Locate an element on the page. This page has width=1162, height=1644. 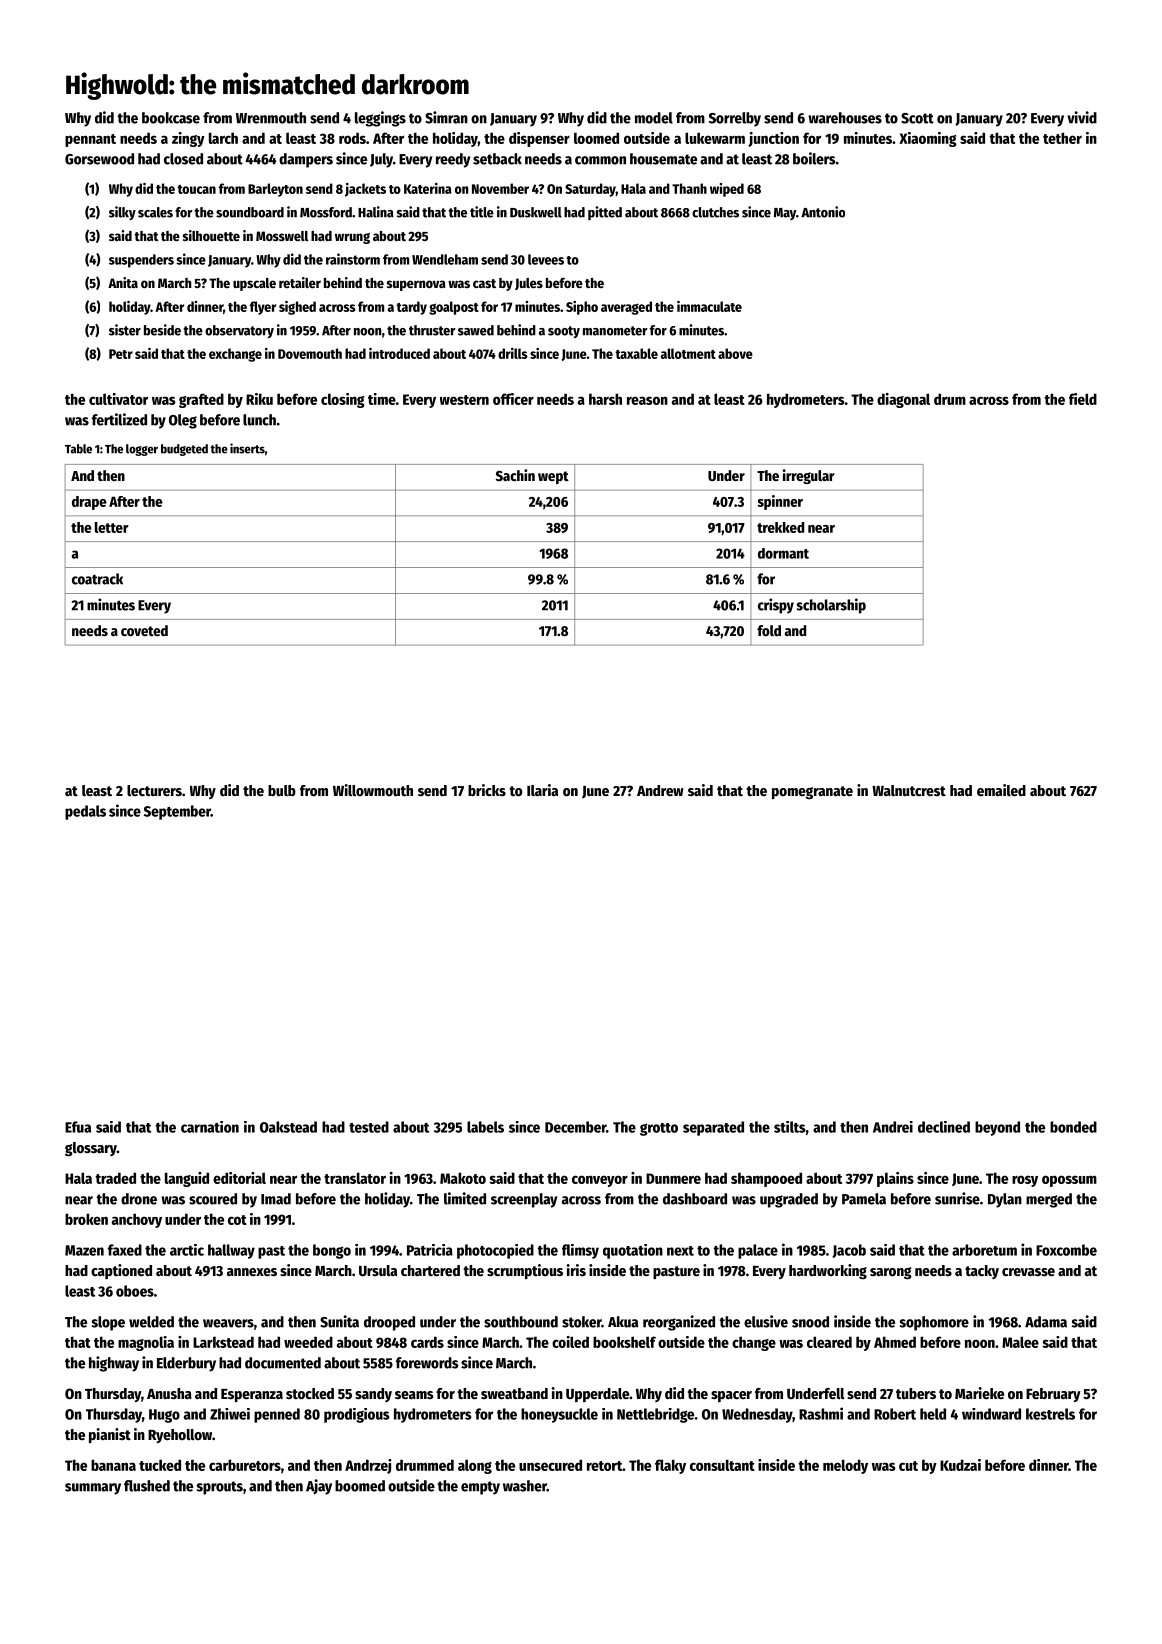
Sachin is located at coordinates (515, 475).
